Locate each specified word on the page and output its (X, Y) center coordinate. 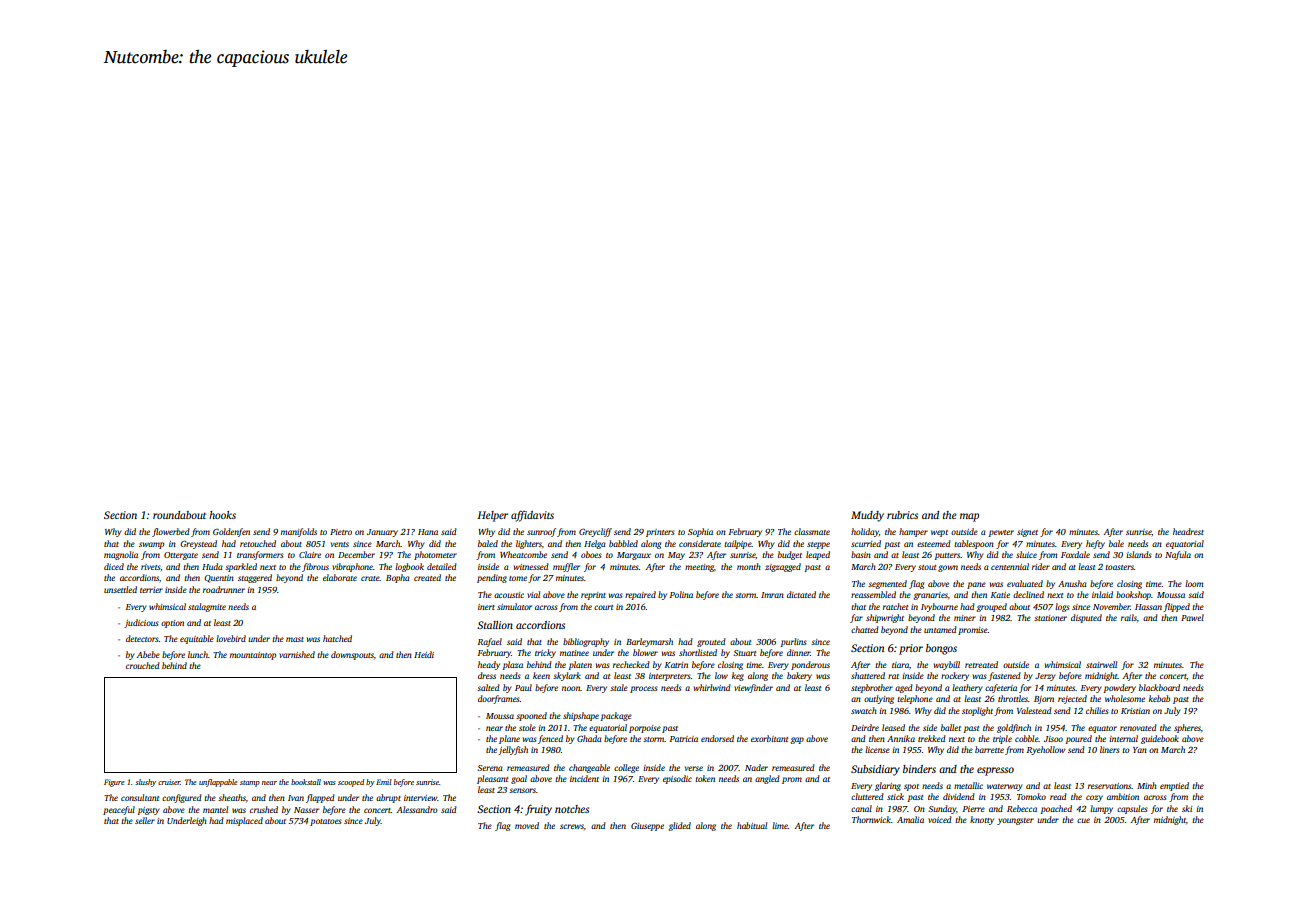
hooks (222, 515)
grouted (711, 642)
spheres (1187, 728)
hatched (337, 638)
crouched (143, 665)
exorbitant (769, 738)
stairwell (1101, 664)
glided (679, 826)
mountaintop (253, 656)
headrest (1188, 531)
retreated (981, 664)
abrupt (388, 798)
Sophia (700, 532)
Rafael (490, 642)
